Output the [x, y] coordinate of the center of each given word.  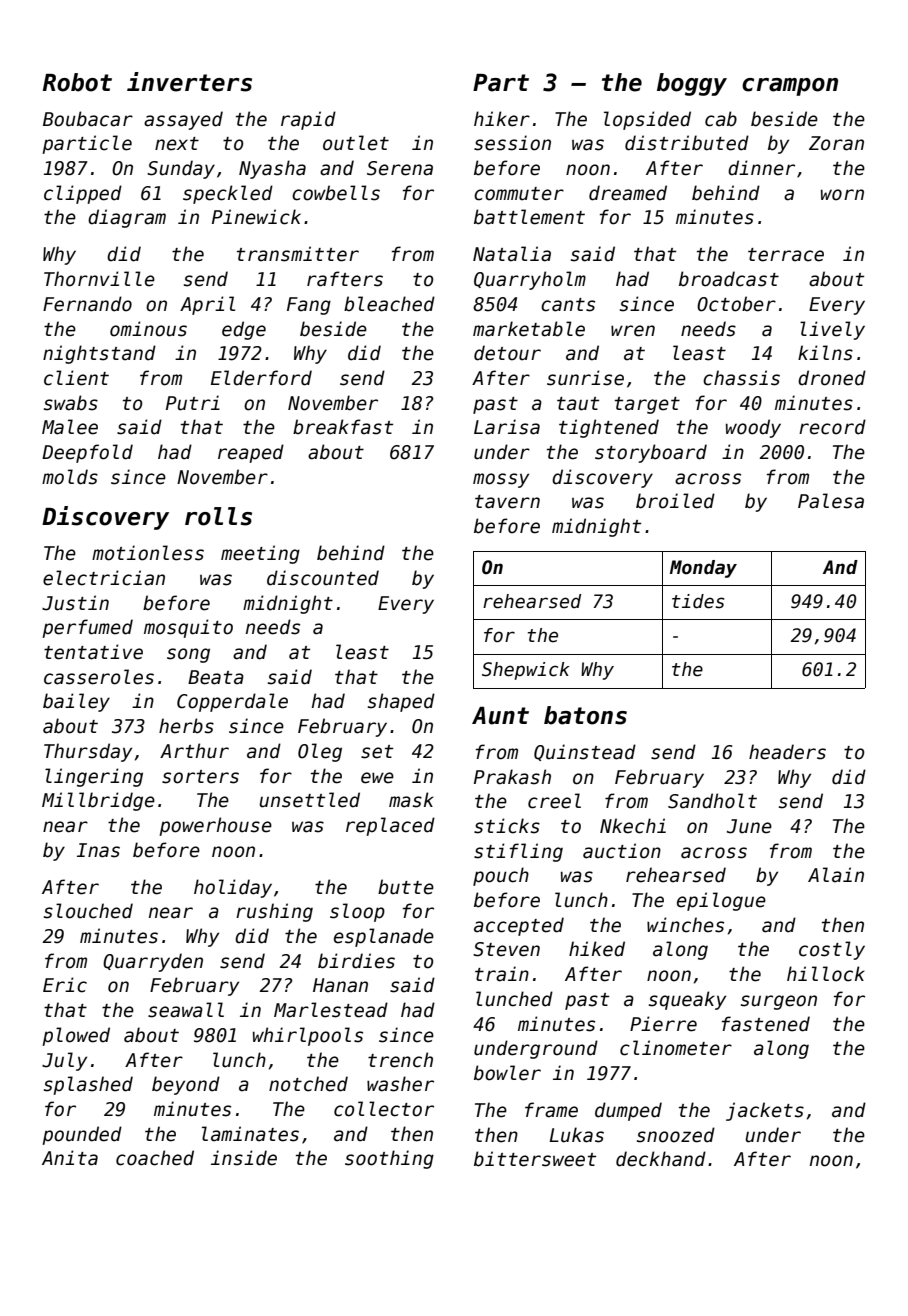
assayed [183, 120]
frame [551, 1110]
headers [787, 752]
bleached [389, 304]
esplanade [384, 937]
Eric [65, 985]
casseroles [99, 677]
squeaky [687, 1000]
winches [685, 925]
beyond [186, 1085]
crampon [790, 87]
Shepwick [526, 671]
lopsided [647, 120]
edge [244, 330]
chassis [741, 378]
